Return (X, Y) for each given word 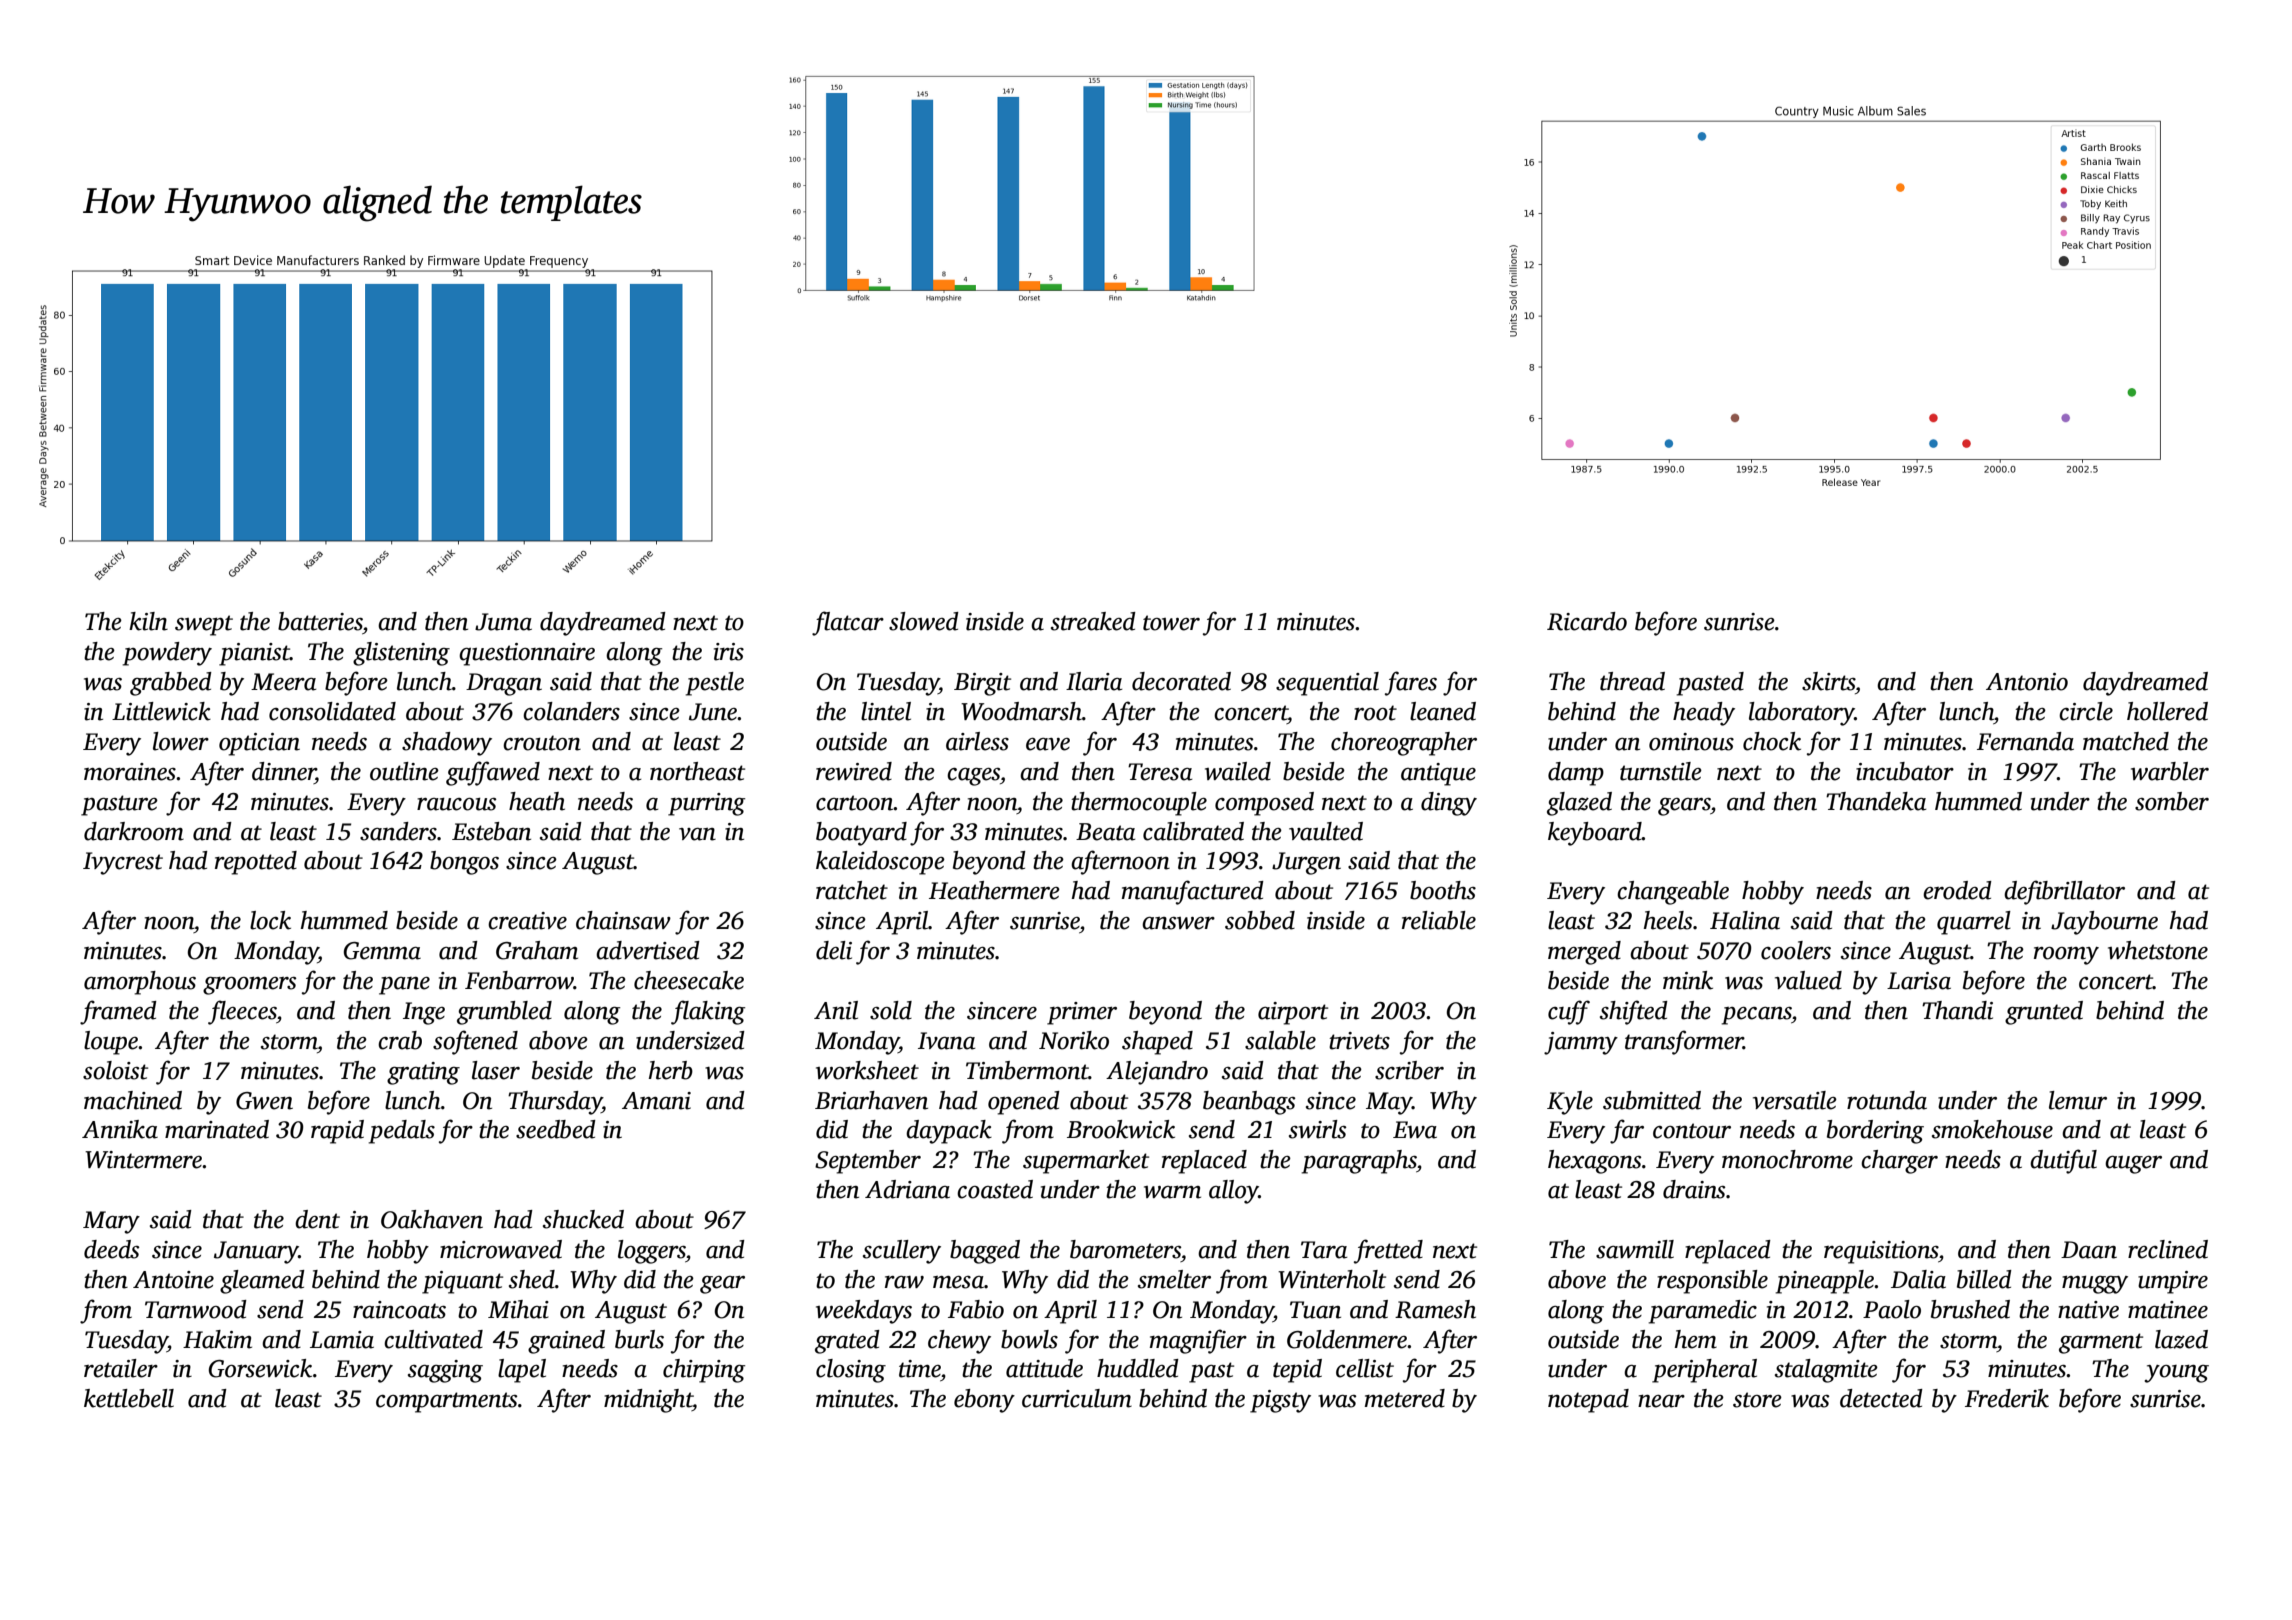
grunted (2044, 1013)
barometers (1125, 1249)
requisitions (1881, 1252)
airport (1293, 1013)
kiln (148, 621)
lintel (886, 711)
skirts (1828, 681)
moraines (130, 772)
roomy (2066, 956)
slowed (924, 621)
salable (1280, 1040)
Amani (656, 1101)
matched (2126, 741)
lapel (522, 1371)
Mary (111, 1222)
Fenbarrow (519, 980)
